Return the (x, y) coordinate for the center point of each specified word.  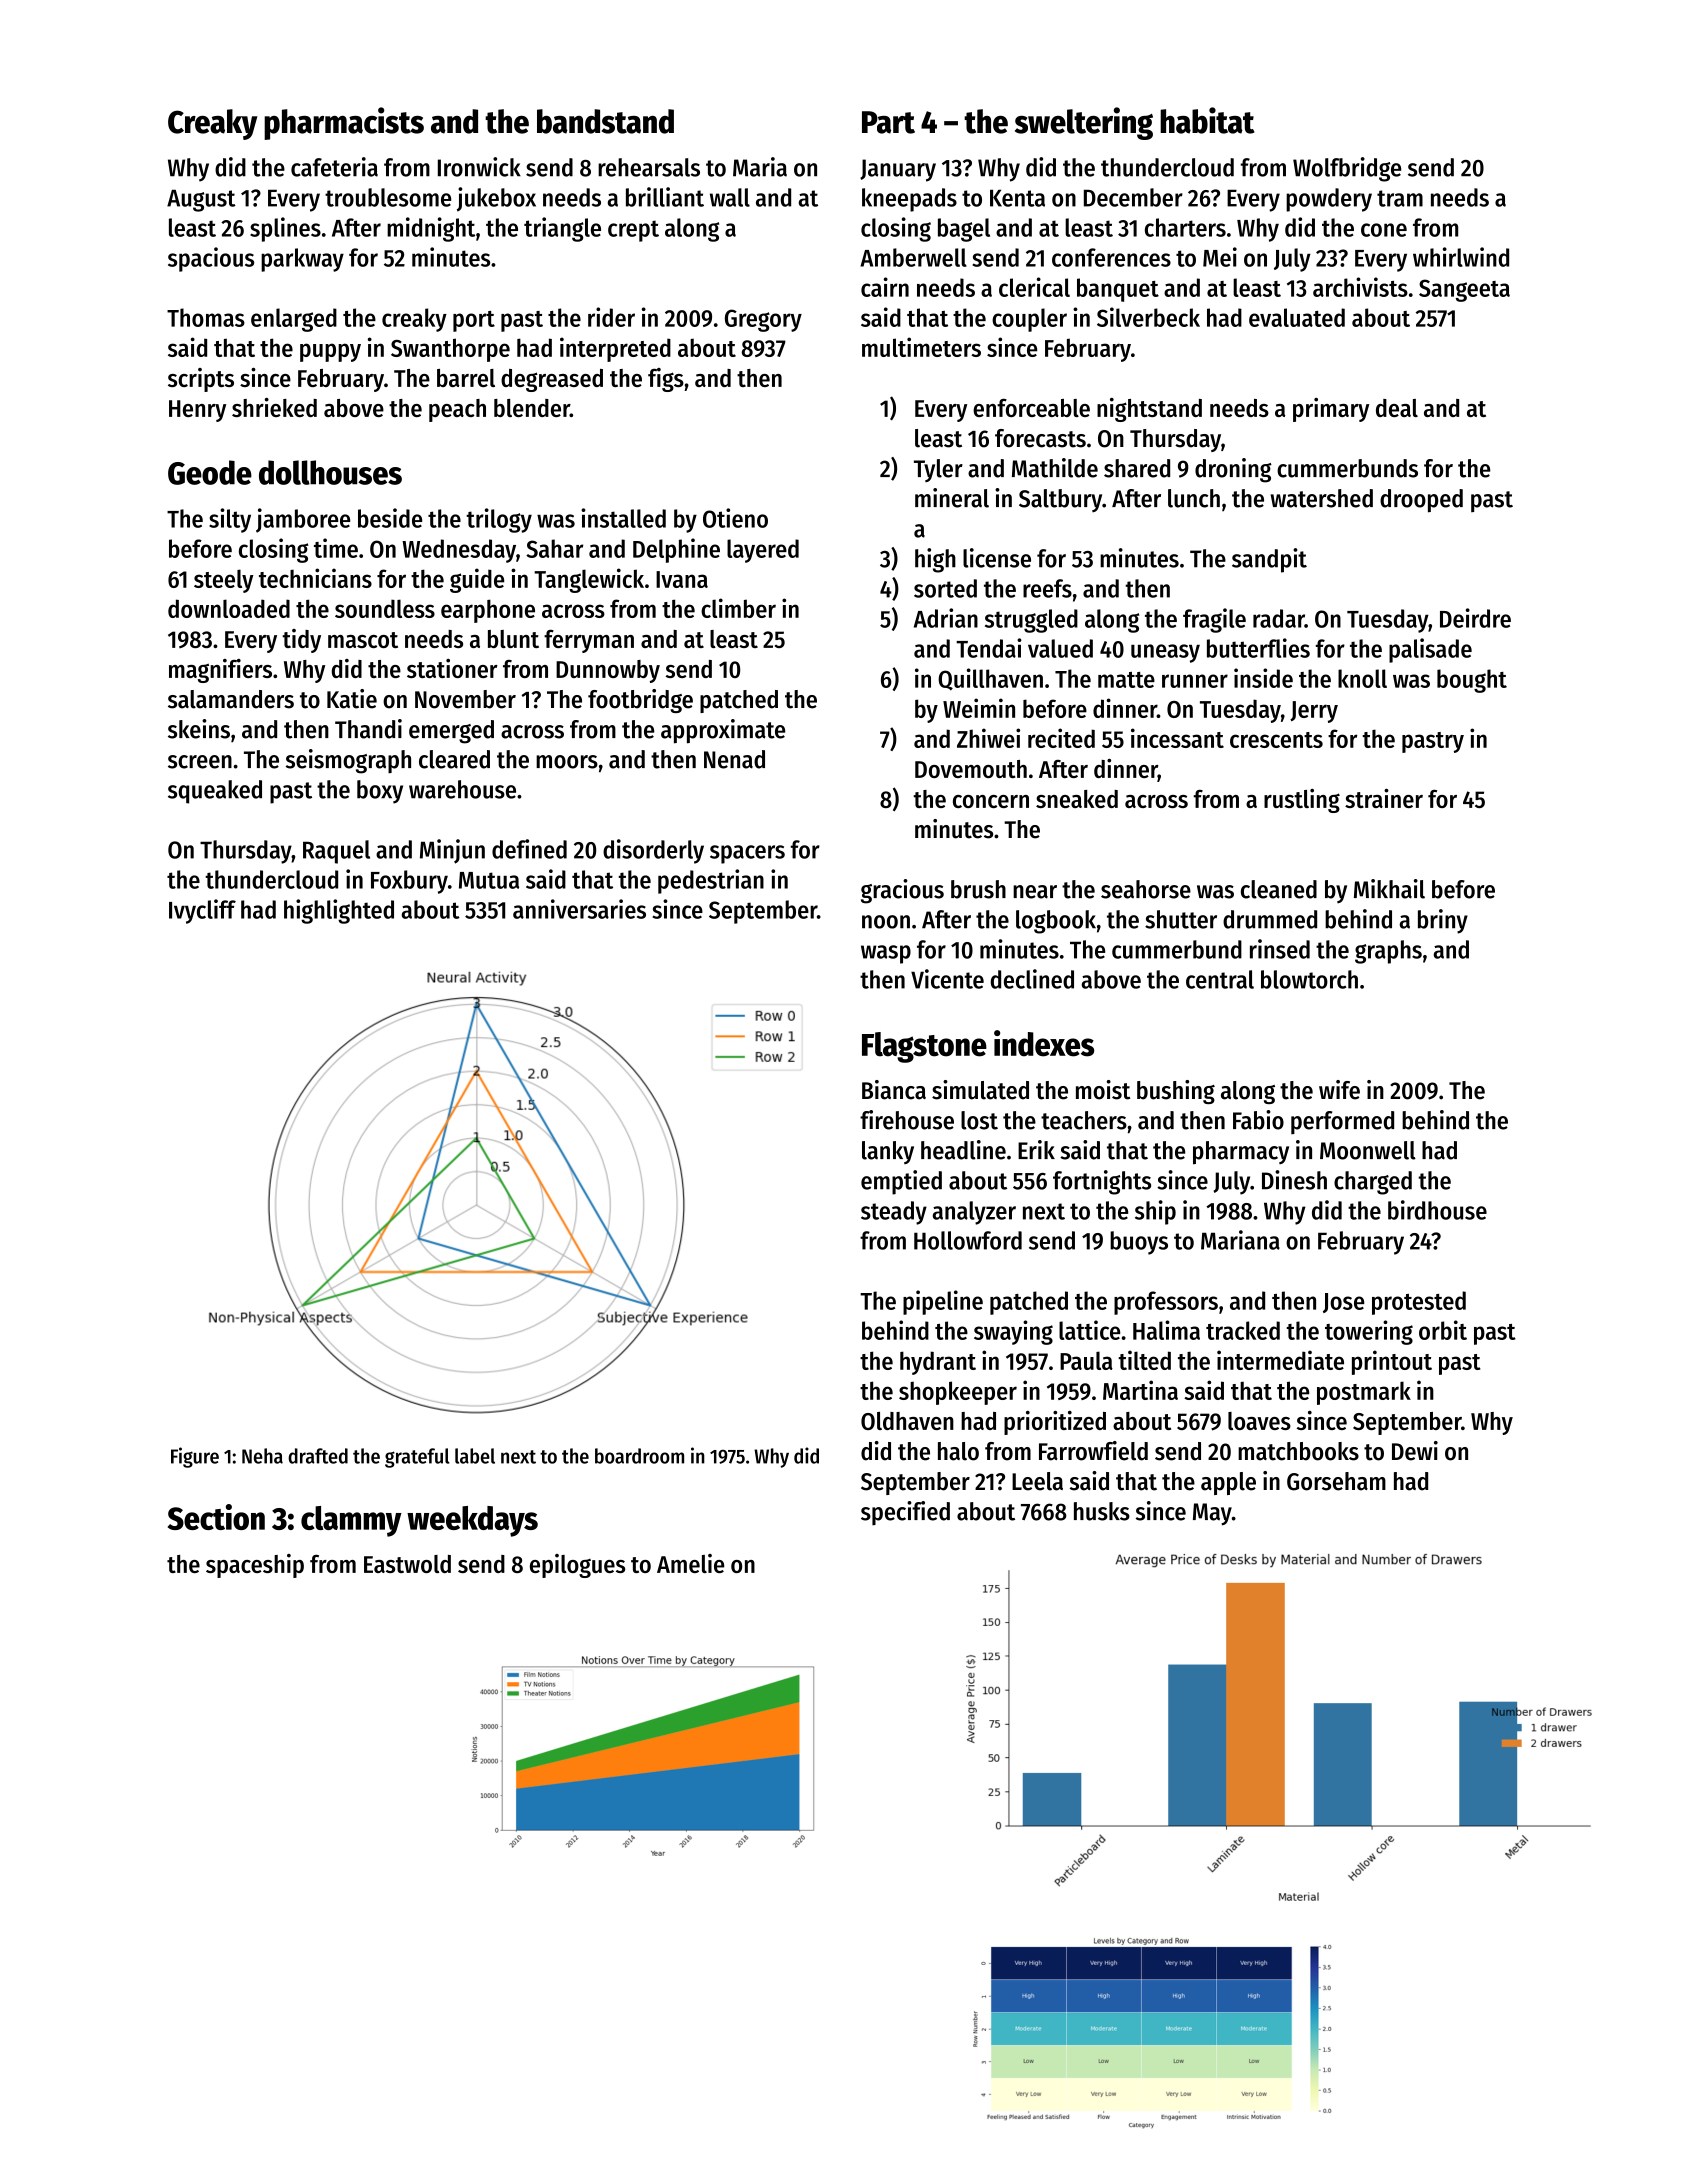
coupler (1029, 320)
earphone (488, 611)
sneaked (1077, 799)
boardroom (639, 1456)
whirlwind (1461, 257)
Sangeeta (1464, 290)
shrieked (274, 407)
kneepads (909, 200)
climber (738, 608)
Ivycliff (202, 911)
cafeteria (334, 167)
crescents (1276, 740)
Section (216, 1517)
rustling (1302, 801)
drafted (318, 1456)
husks (1102, 1511)
